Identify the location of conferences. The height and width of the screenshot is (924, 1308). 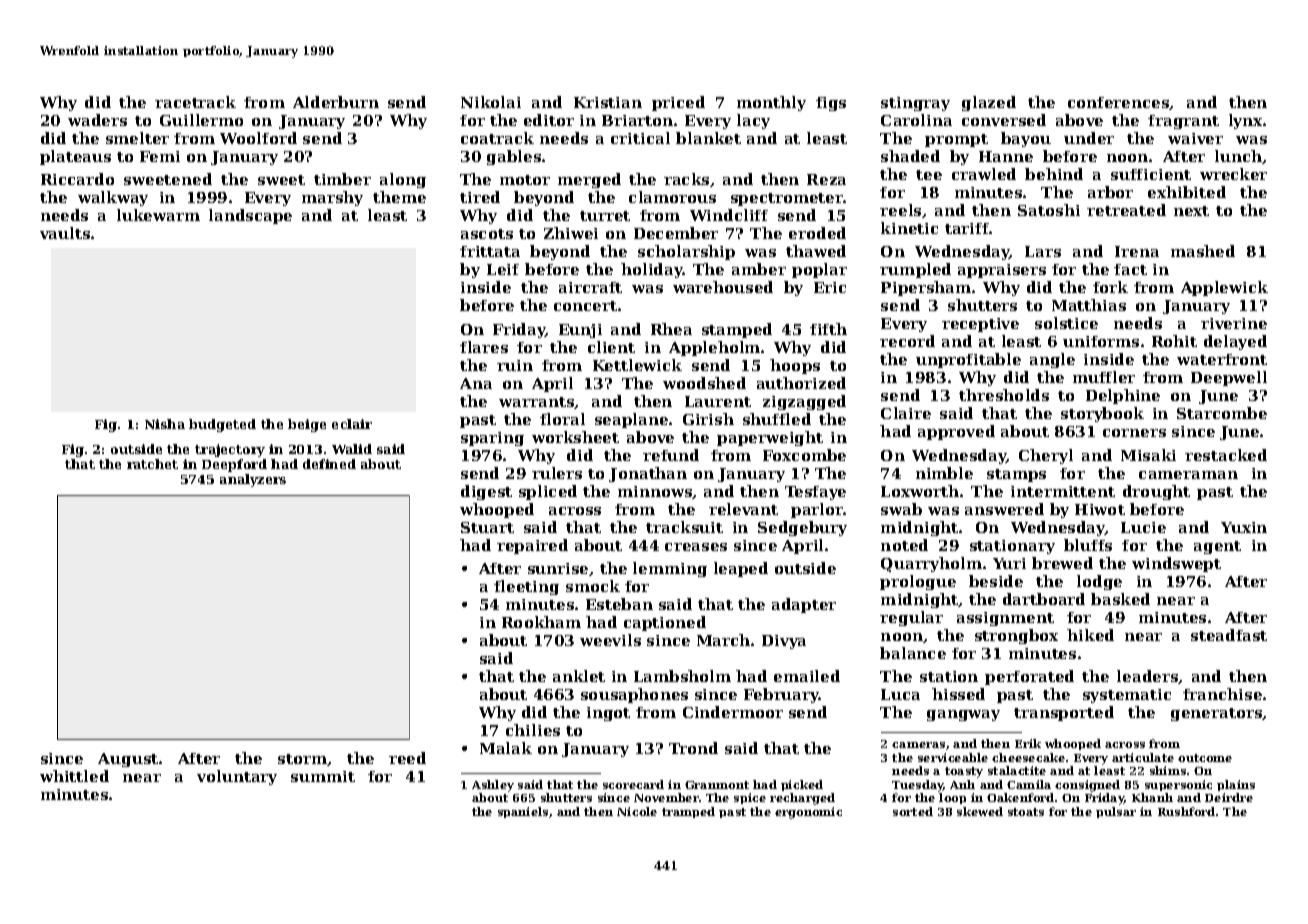
(1119, 103).
